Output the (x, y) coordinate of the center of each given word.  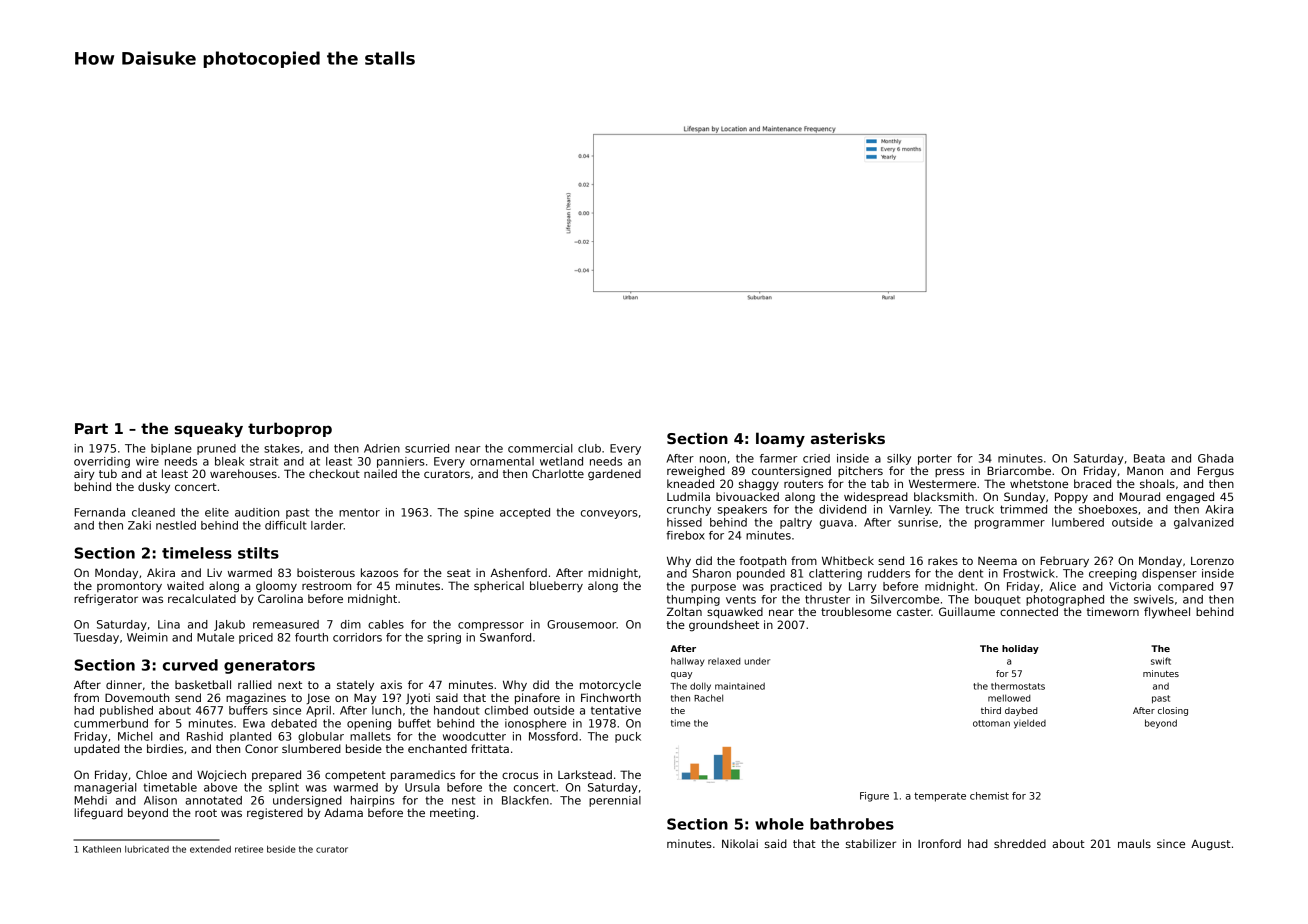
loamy (780, 439)
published (126, 711)
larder (327, 525)
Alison (160, 800)
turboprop (290, 429)
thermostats (1018, 686)
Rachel (708, 698)
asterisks (848, 438)
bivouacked (747, 496)
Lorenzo (1212, 561)
